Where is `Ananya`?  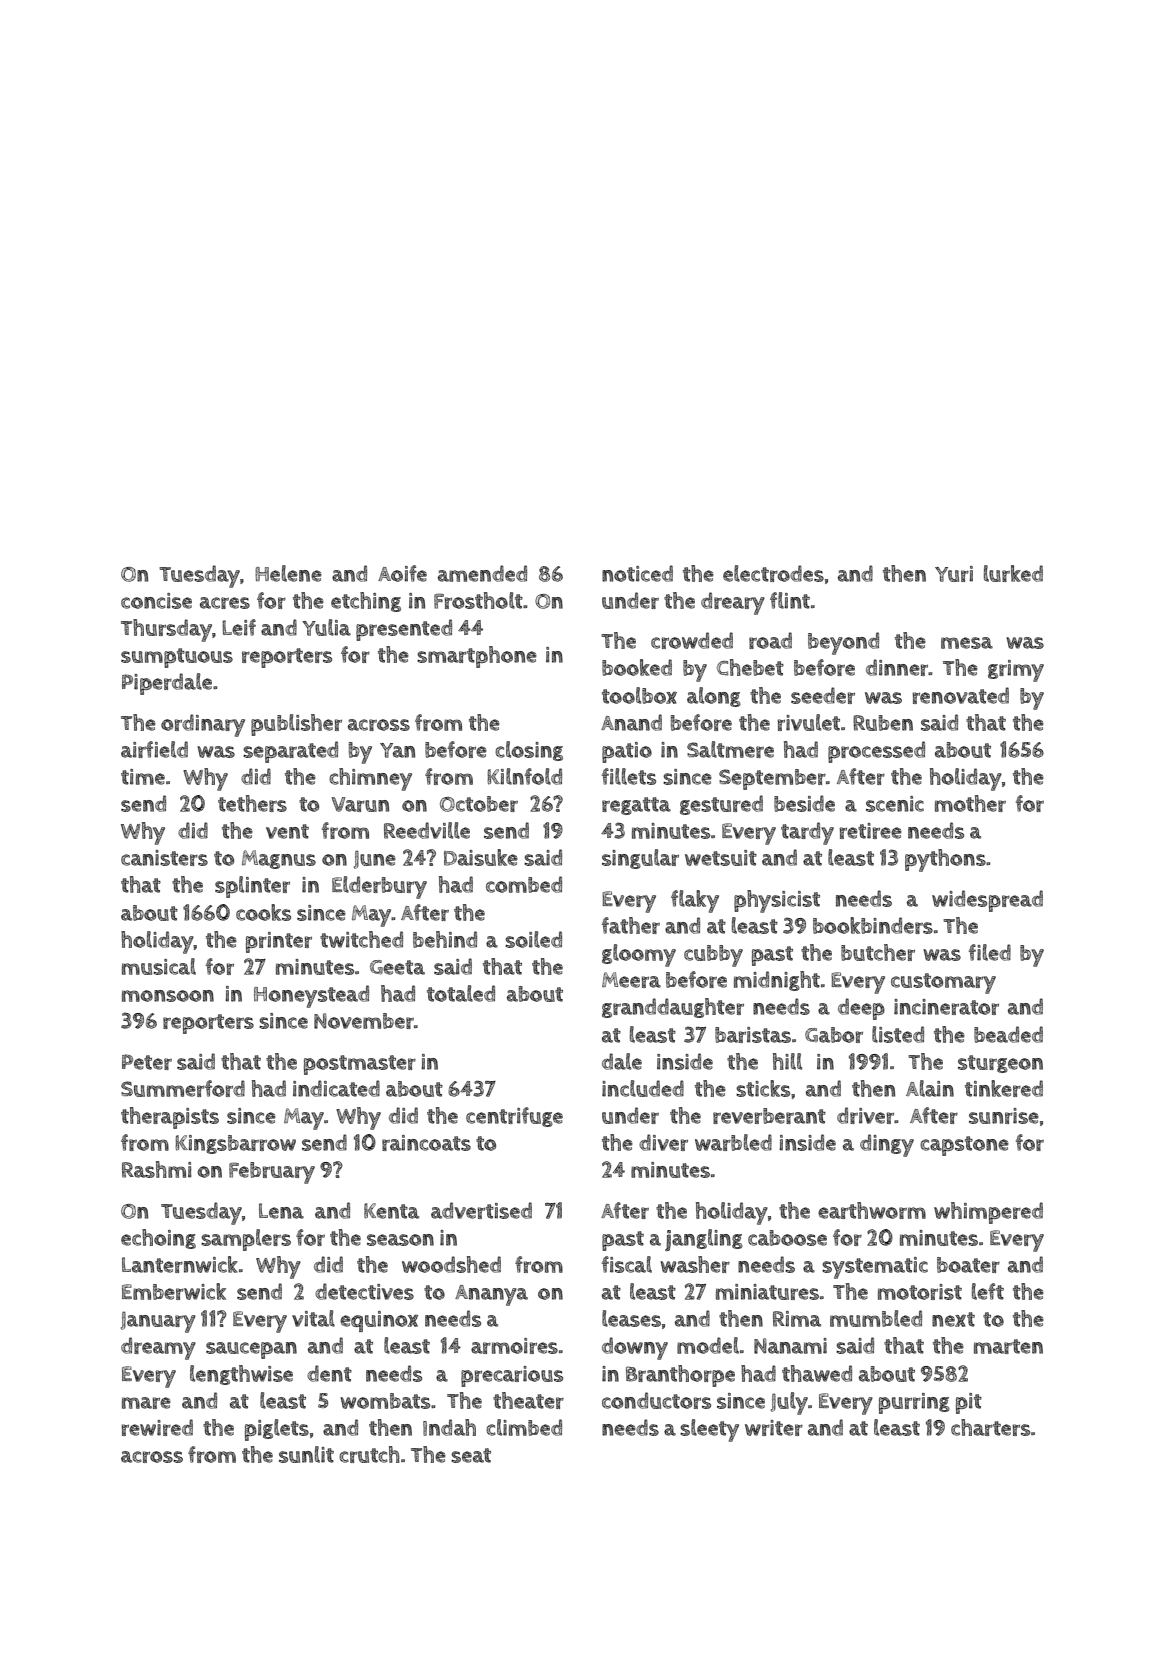 Ananya is located at coordinates (491, 1295).
